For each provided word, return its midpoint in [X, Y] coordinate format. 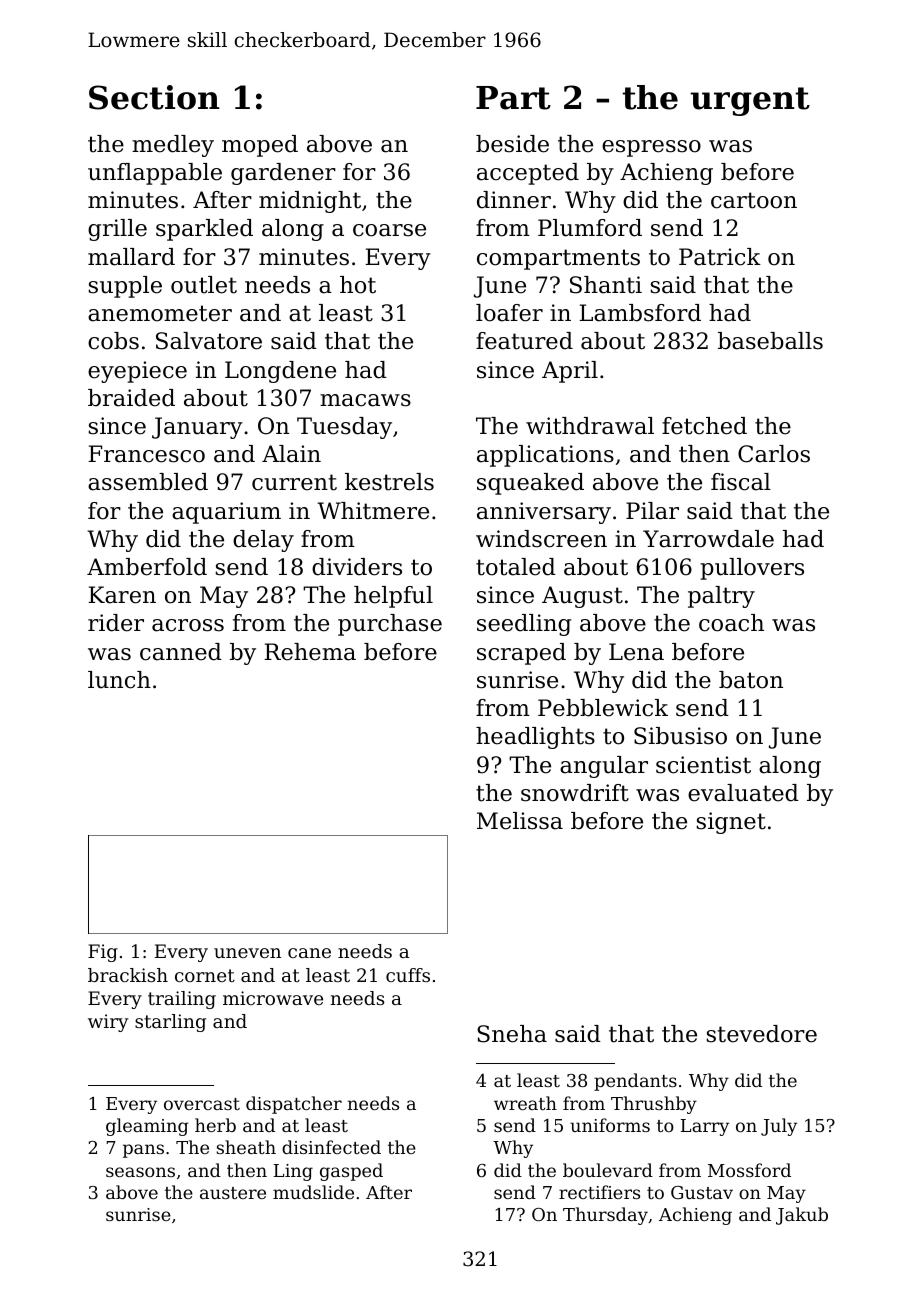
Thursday [605, 1216]
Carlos [774, 454]
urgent [750, 101]
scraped [521, 654]
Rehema [310, 652]
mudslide [313, 1192]
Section [154, 97]
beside [512, 144]
